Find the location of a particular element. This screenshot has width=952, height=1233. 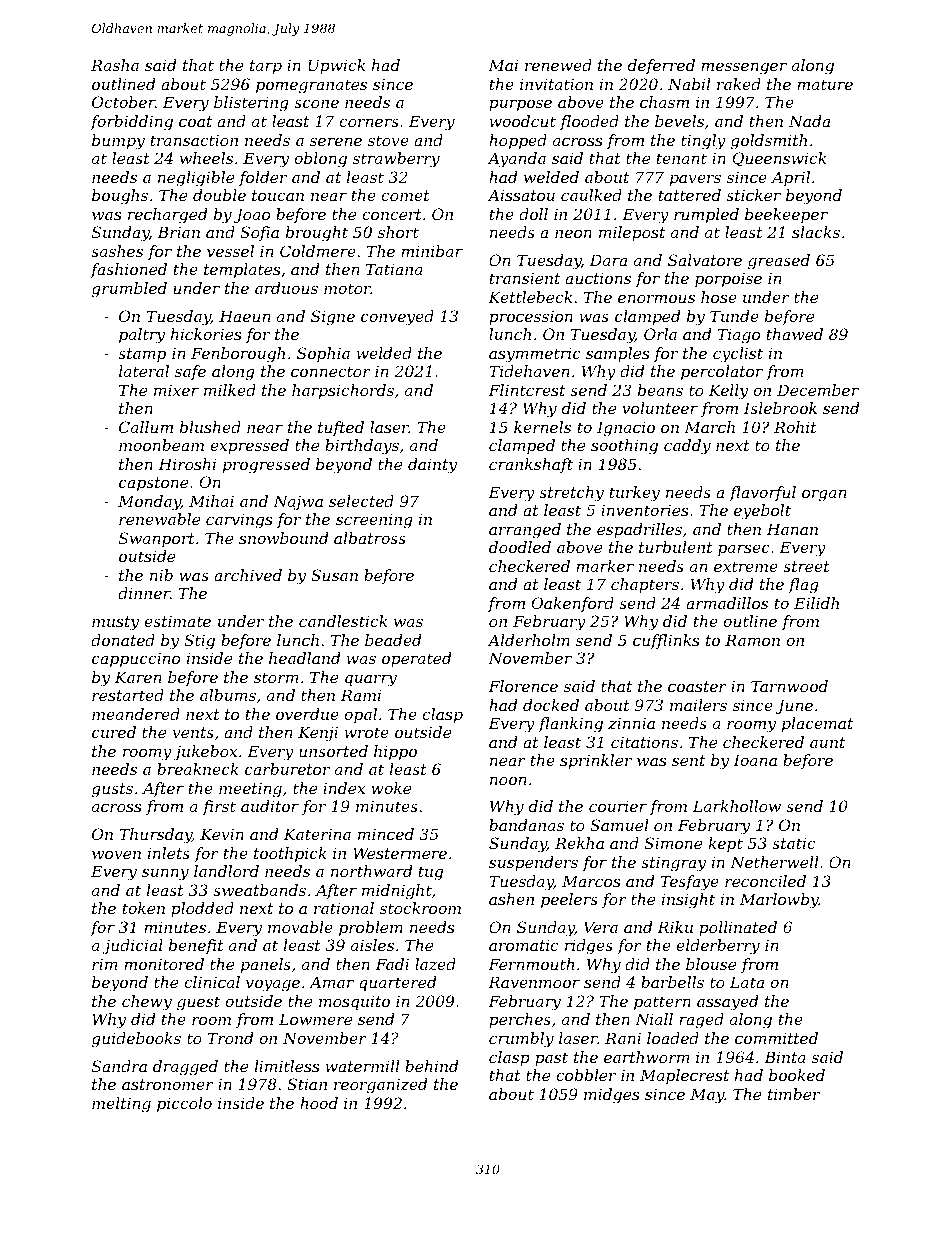

marker is located at coordinates (605, 566).
